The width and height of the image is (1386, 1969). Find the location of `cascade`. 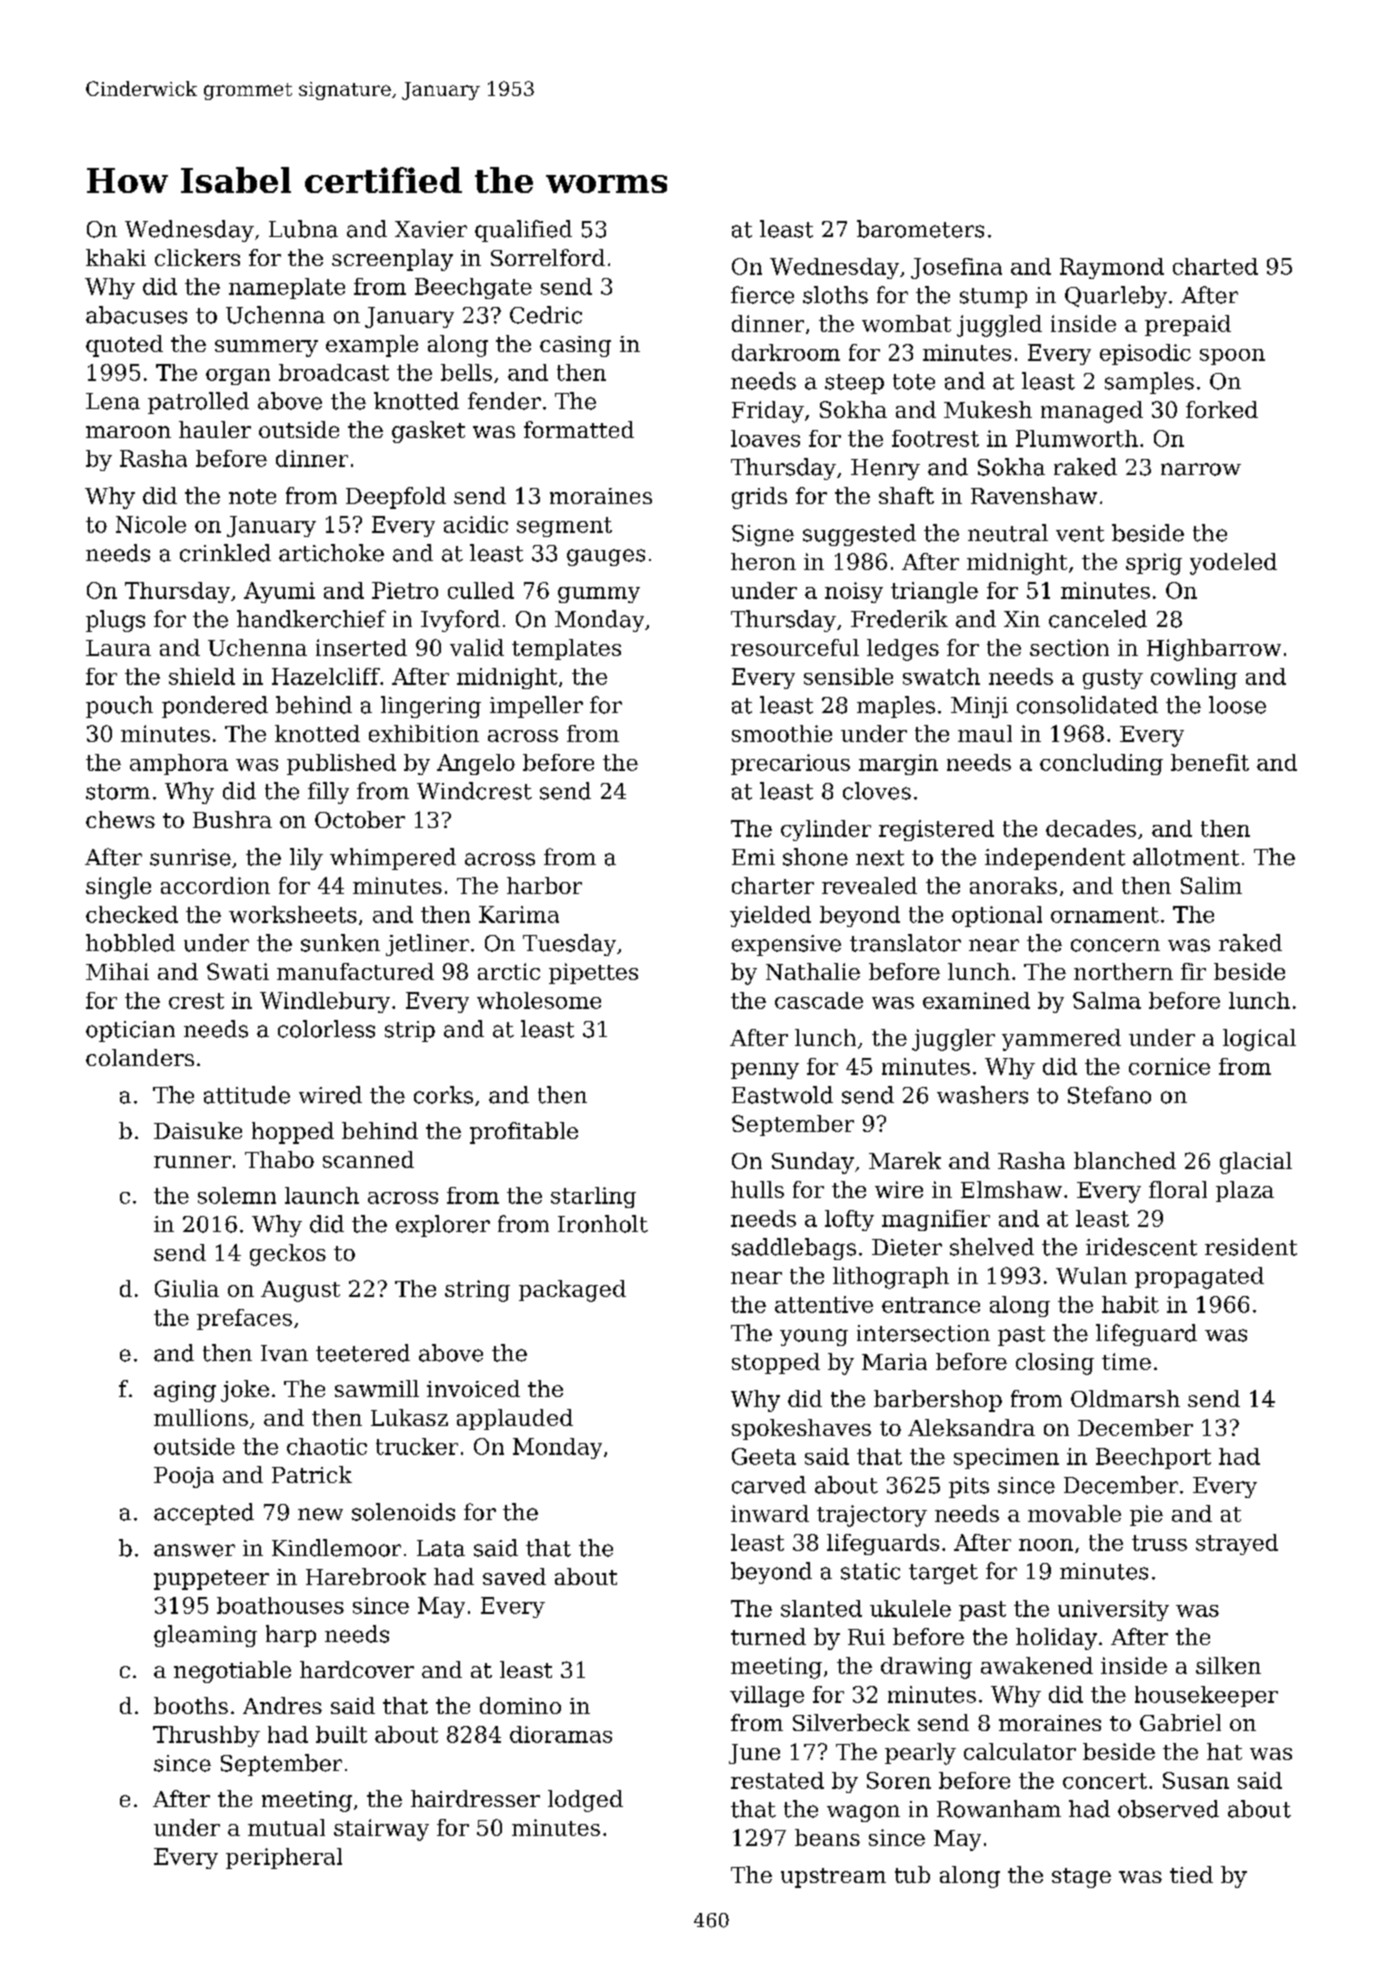

cascade is located at coordinates (819, 1000).
